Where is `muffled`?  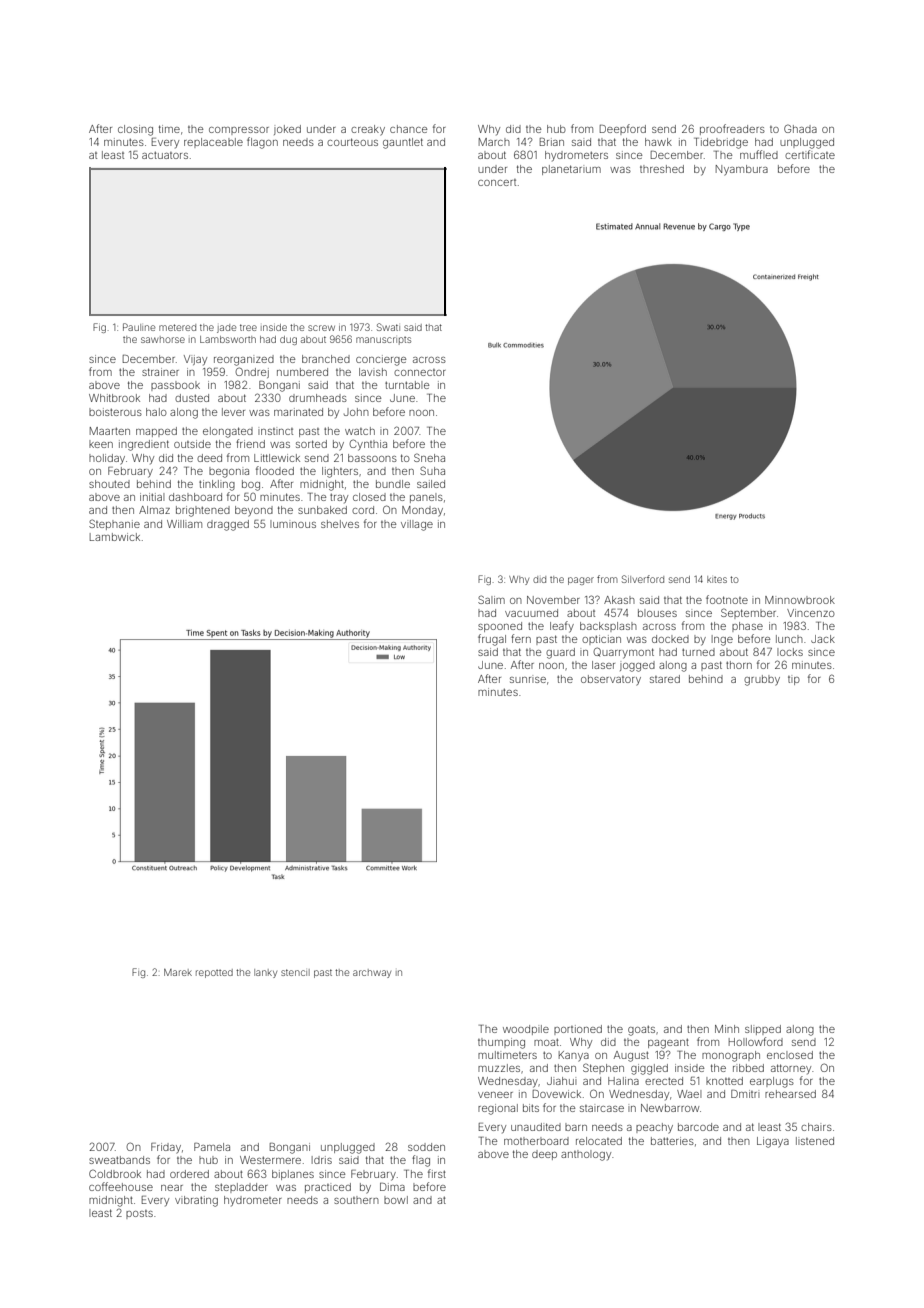
muffled is located at coordinates (759, 154).
